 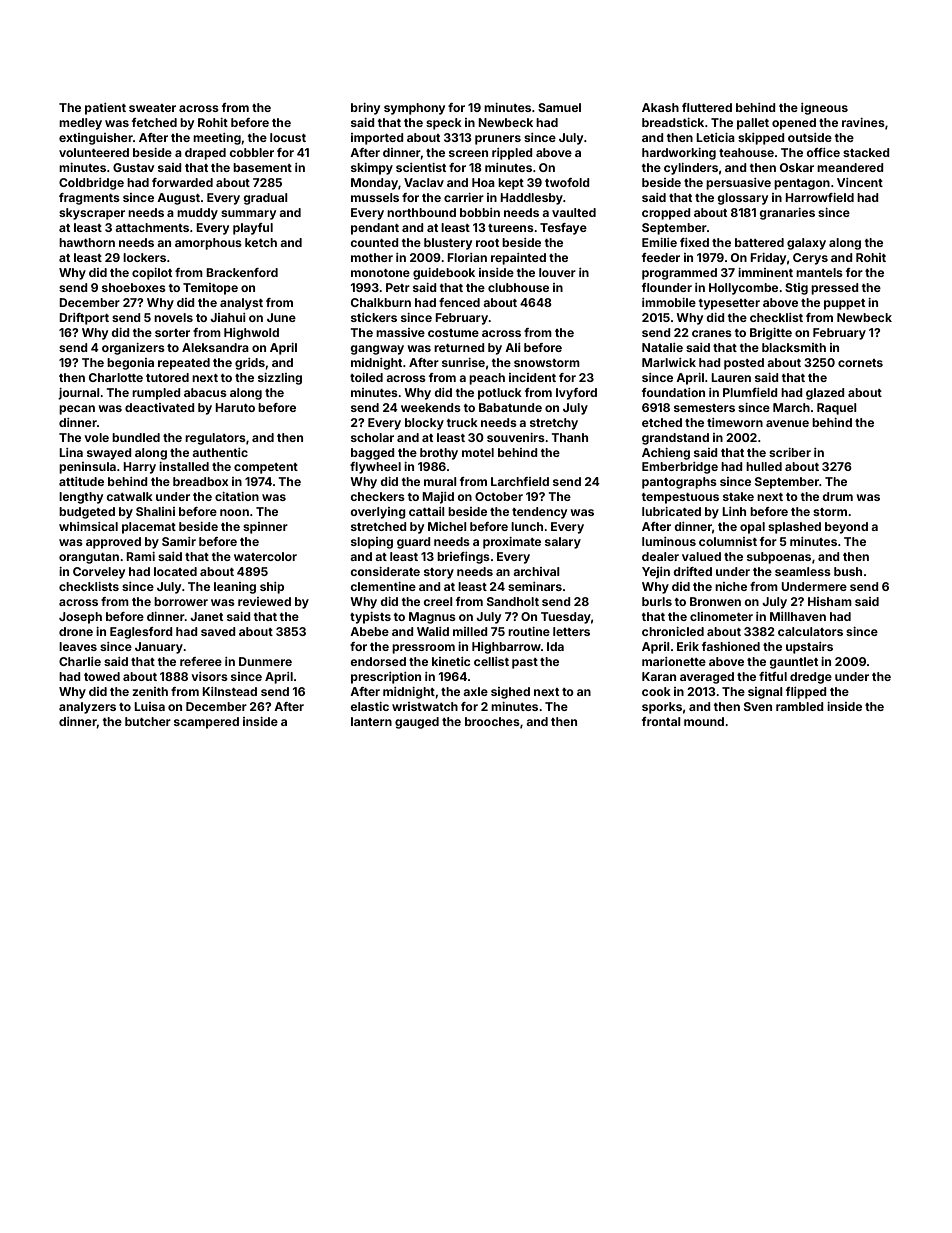 I want to click on symphony, so click(x=414, y=109).
